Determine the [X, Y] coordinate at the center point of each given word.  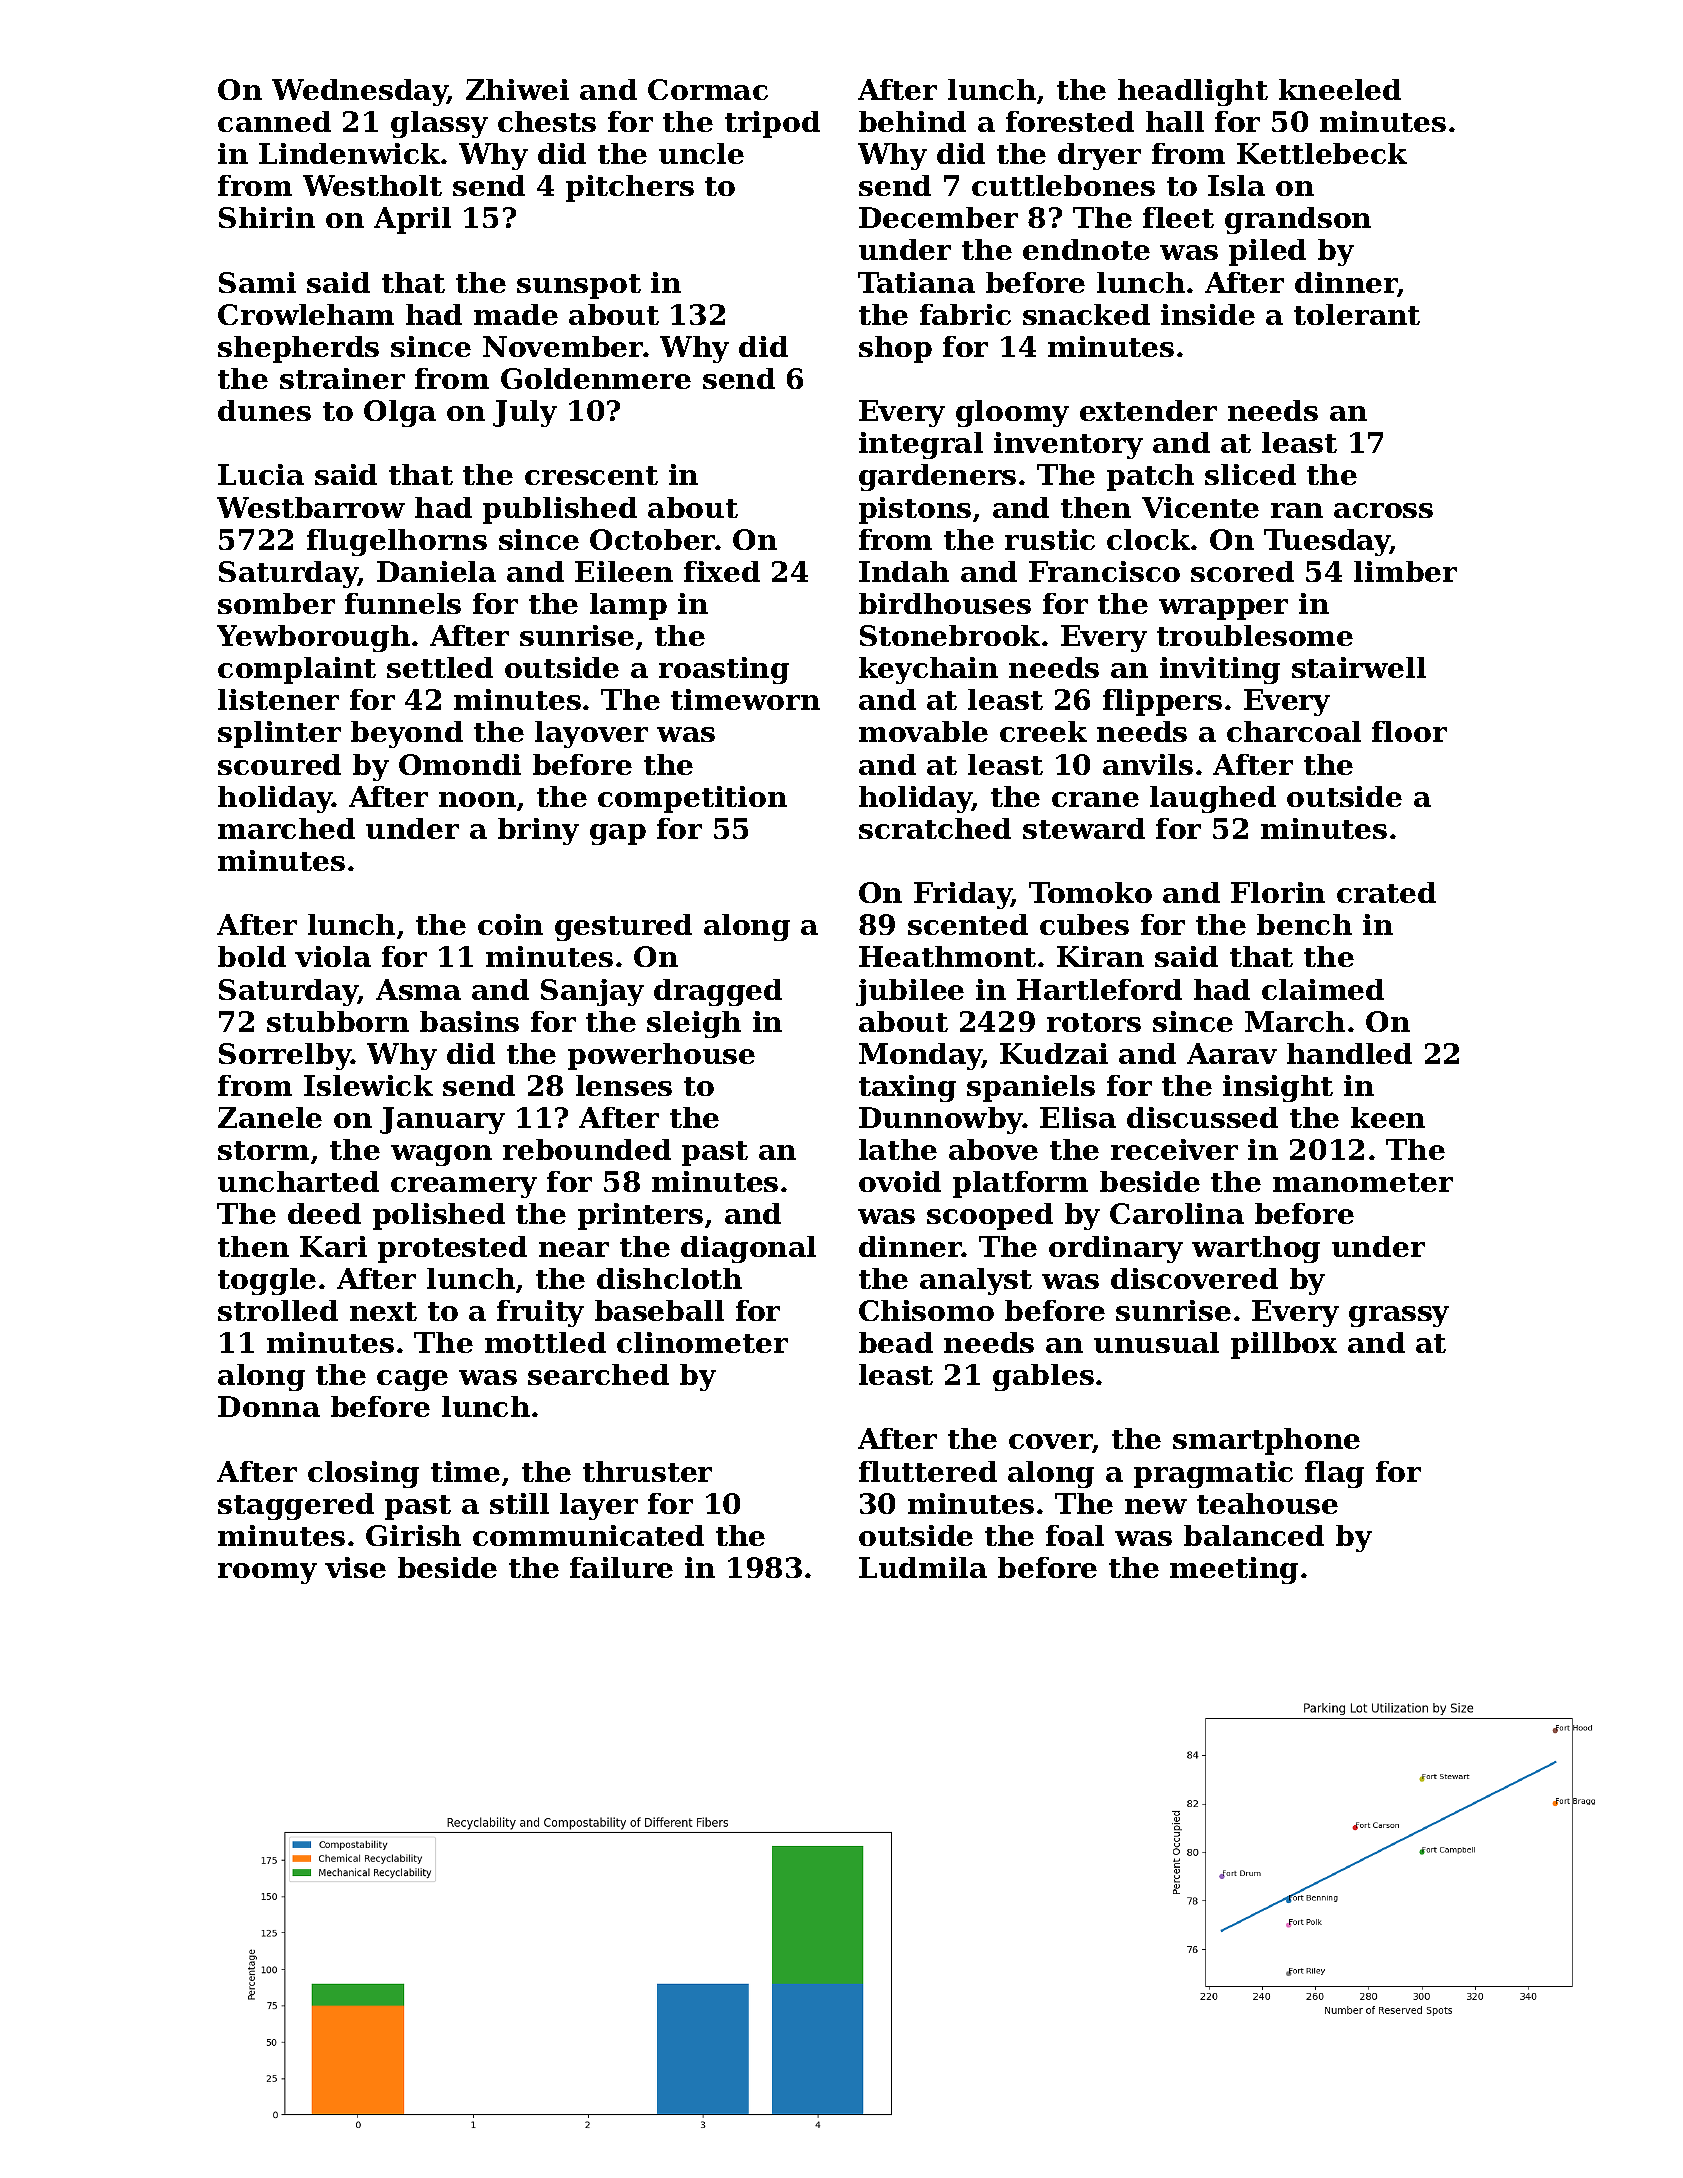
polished [439, 1216]
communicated [588, 1535]
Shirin [267, 217]
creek [1043, 731]
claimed [1323, 989]
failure [621, 1567]
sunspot [579, 286]
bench [1304, 924]
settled [440, 667]
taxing [907, 1088]
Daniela [436, 571]
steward [1084, 828]
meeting [1234, 1570]
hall [1175, 121]
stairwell [1359, 667]
